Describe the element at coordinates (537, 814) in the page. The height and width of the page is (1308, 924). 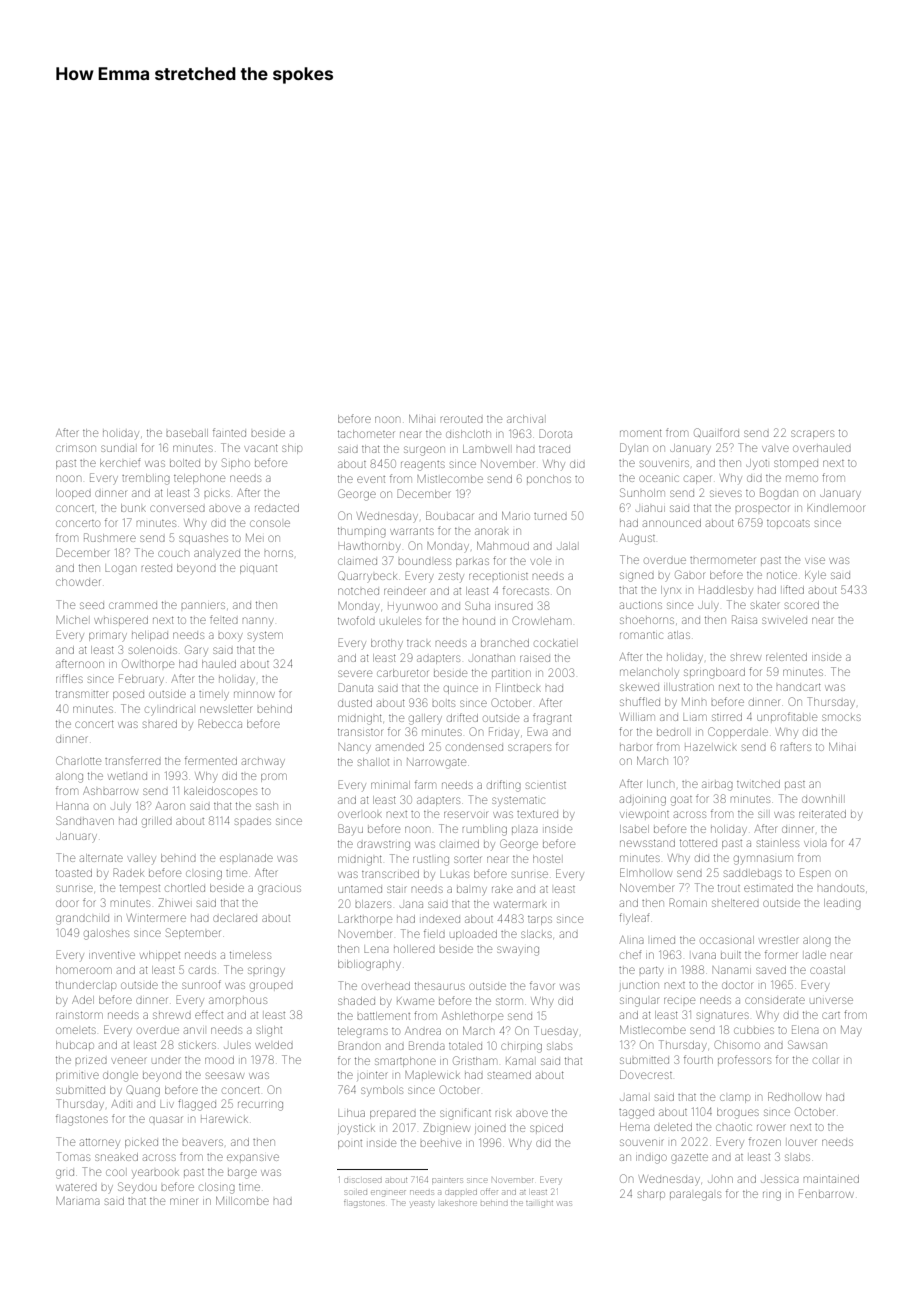
I see `textured` at that location.
